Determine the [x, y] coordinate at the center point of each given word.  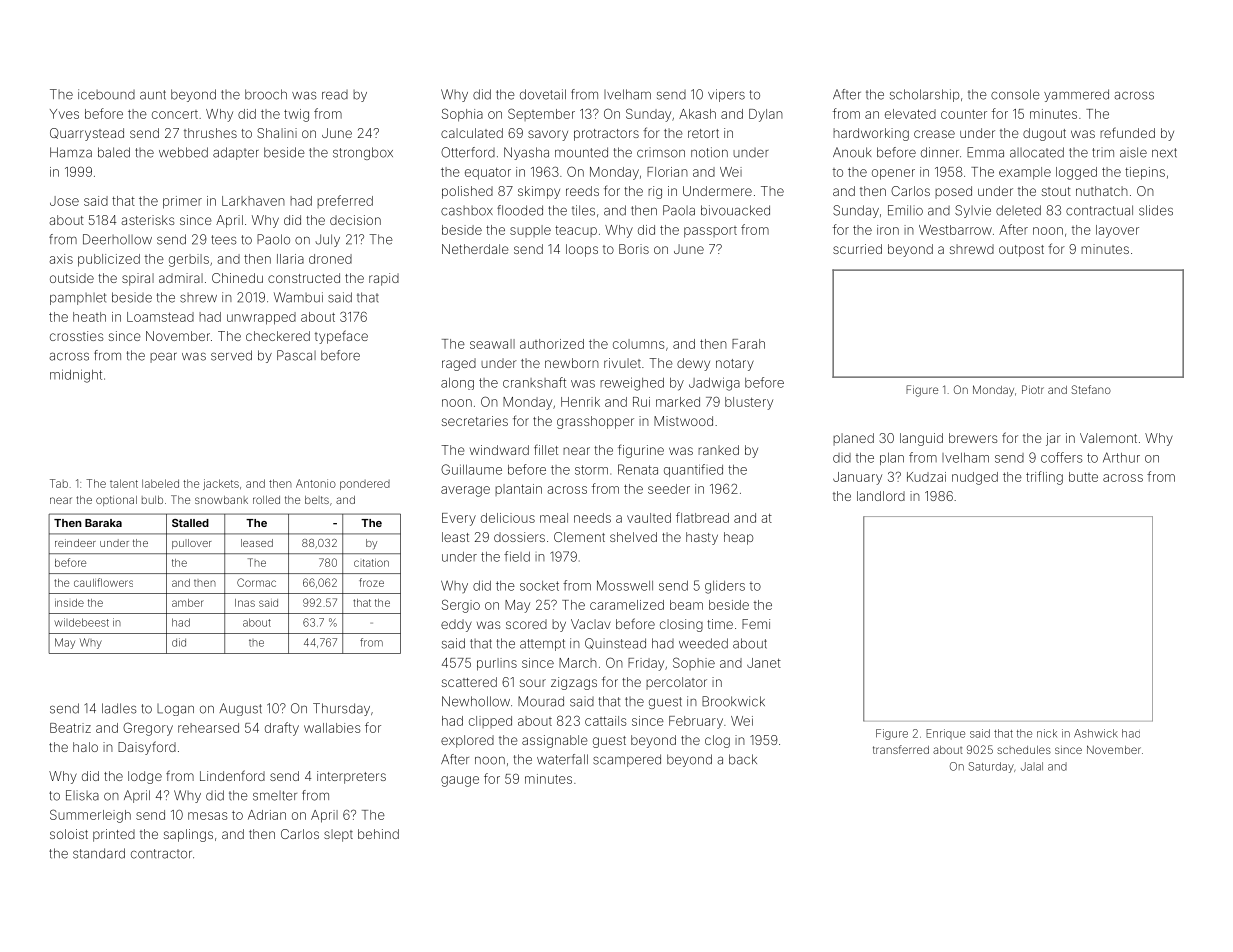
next [1164, 153]
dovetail [543, 94]
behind [378, 834]
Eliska [82, 795]
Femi [756, 624]
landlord [881, 496]
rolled [266, 500]
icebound [106, 94]
